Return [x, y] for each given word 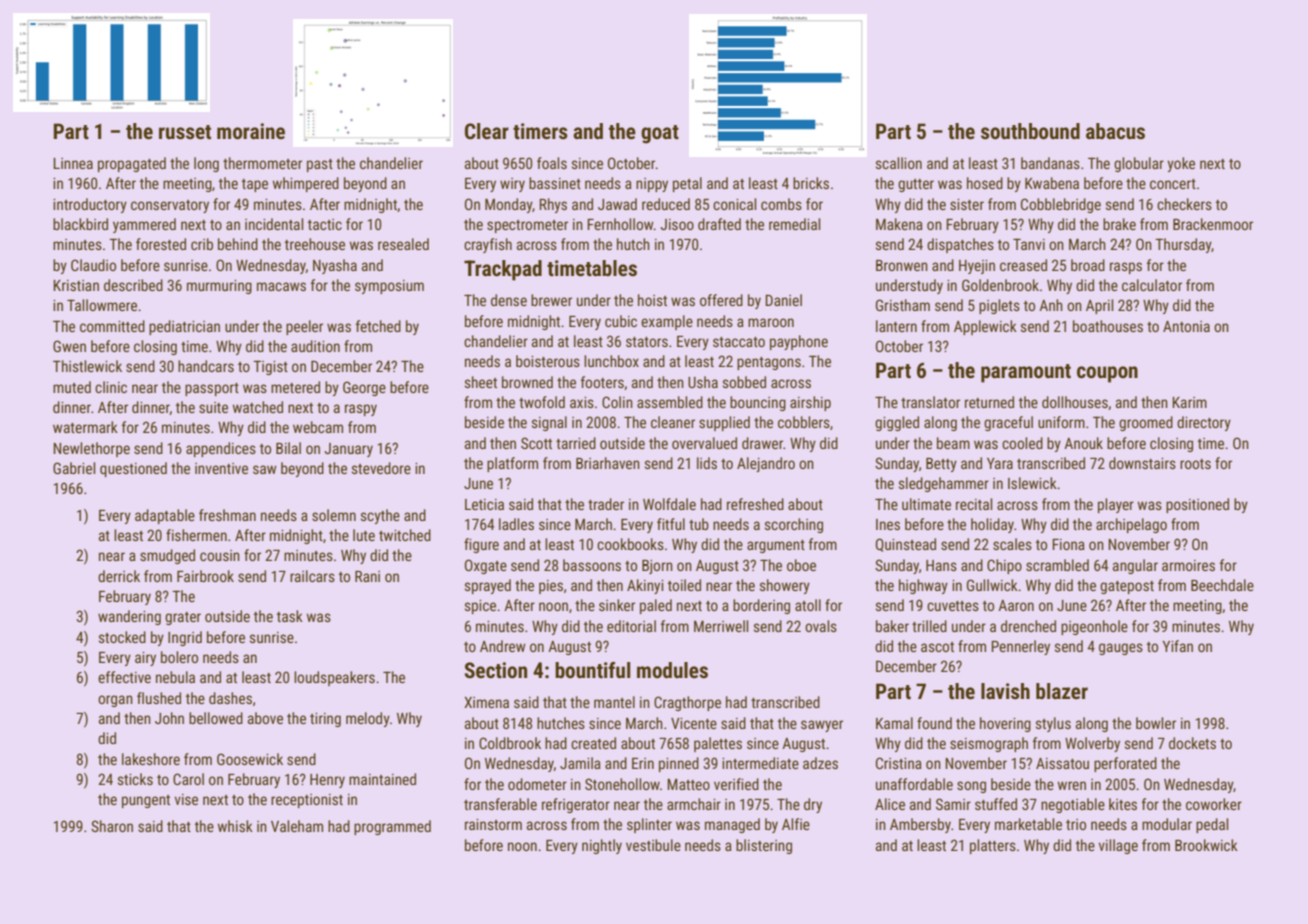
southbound [1030, 131]
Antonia [1186, 326]
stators [647, 342]
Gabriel [74, 468]
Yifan [1178, 646]
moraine [251, 131]
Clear [487, 131]
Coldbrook [510, 743]
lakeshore [151, 759]
